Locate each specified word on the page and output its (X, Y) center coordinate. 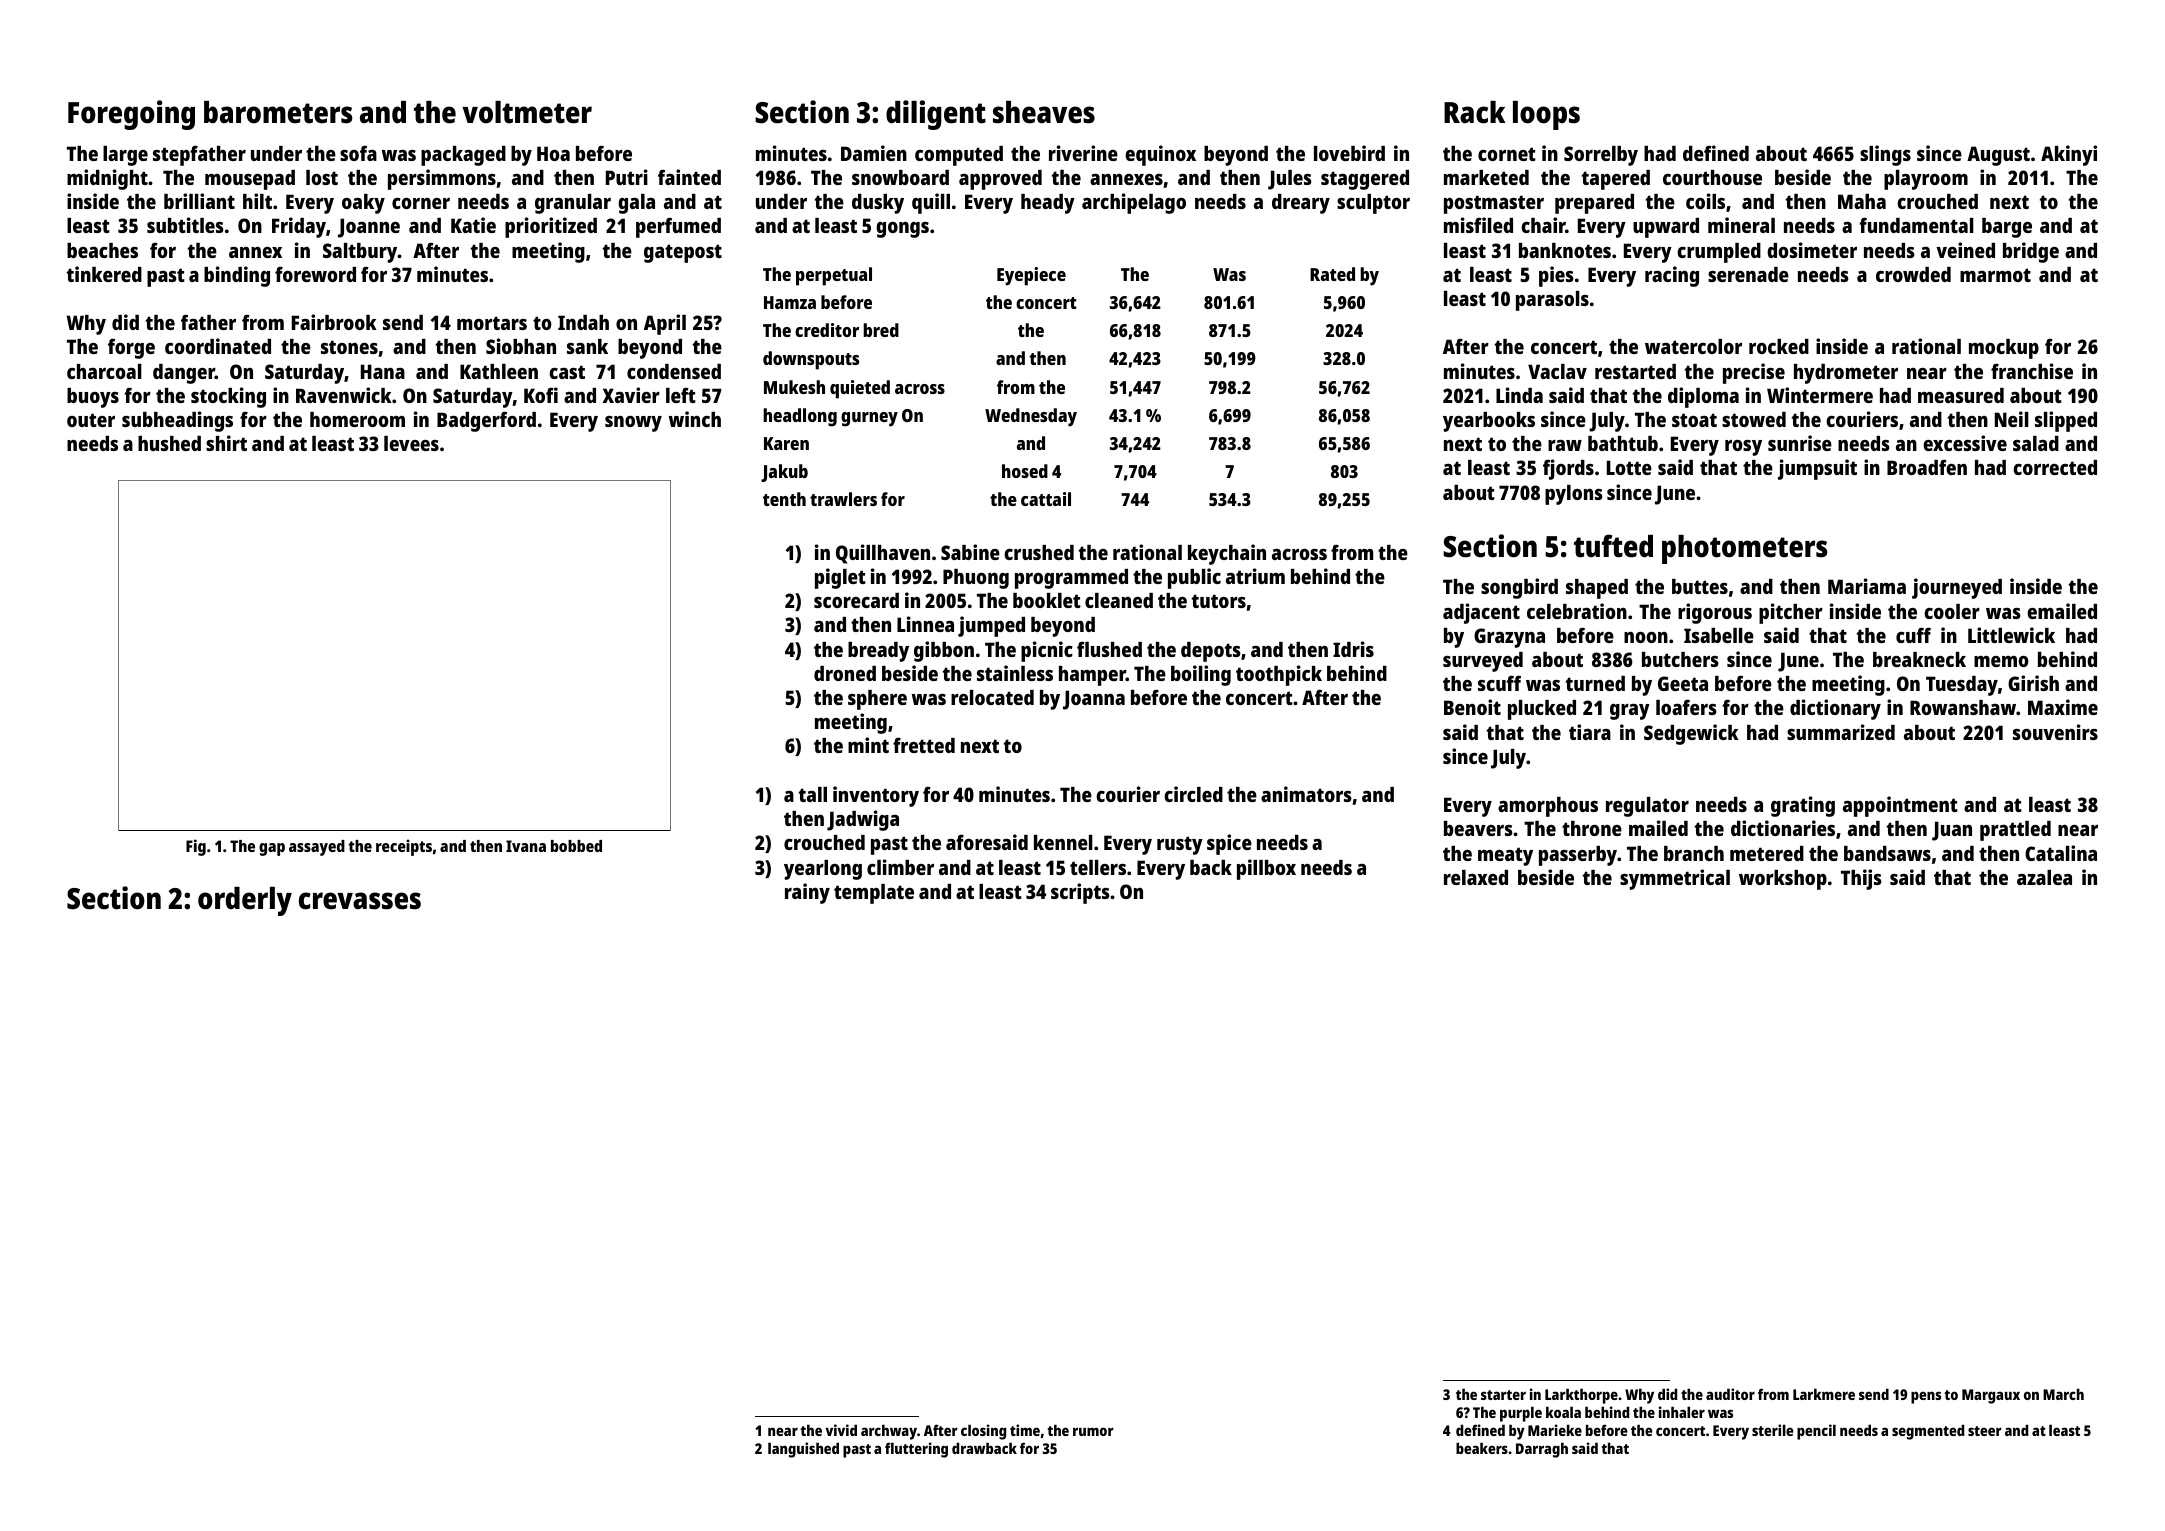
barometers (278, 112)
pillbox (1266, 869)
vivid (841, 1430)
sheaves (1044, 112)
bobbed (576, 846)
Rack (1474, 112)
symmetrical (1675, 879)
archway (889, 1432)
